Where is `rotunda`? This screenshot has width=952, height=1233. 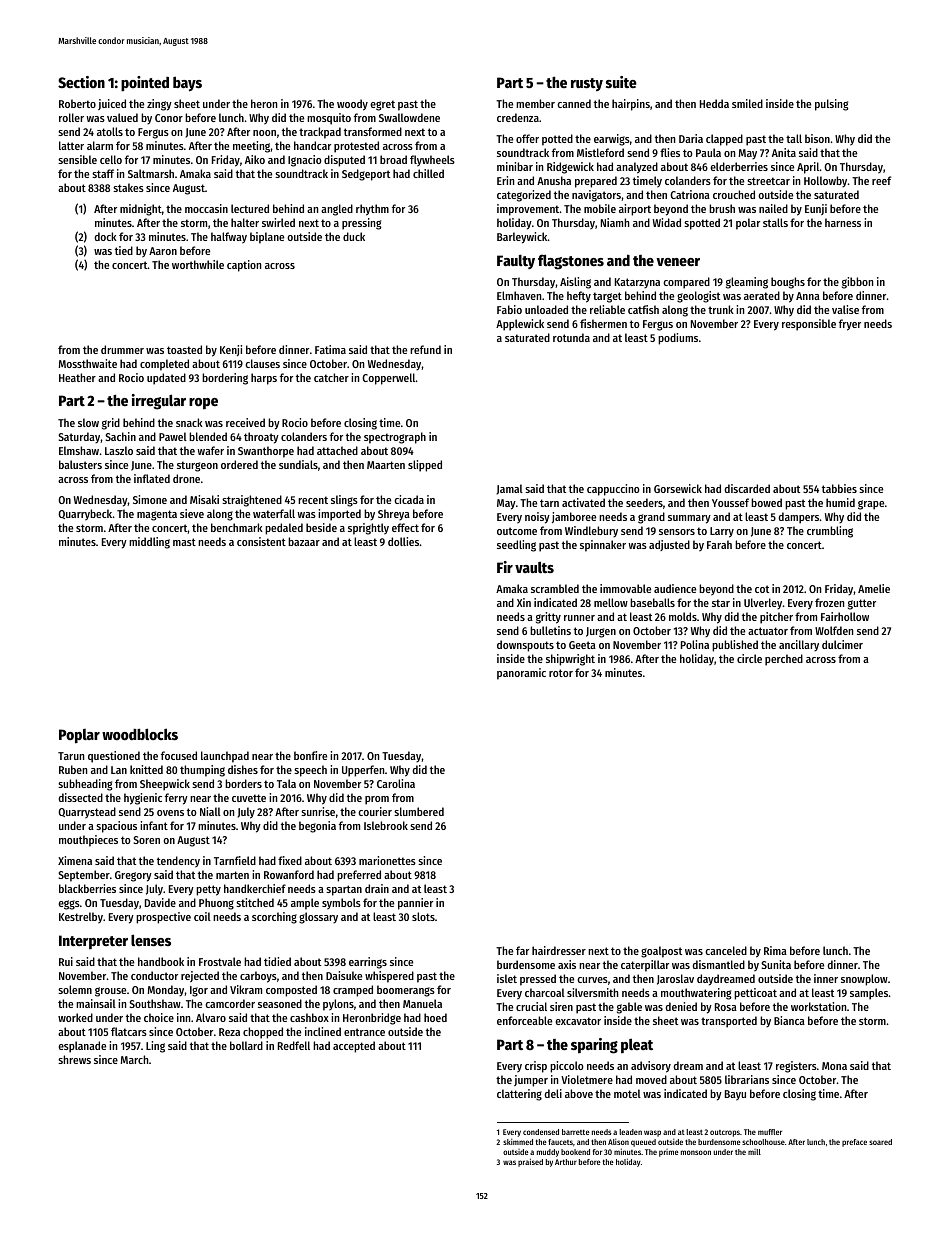
rotunda is located at coordinates (571, 337).
